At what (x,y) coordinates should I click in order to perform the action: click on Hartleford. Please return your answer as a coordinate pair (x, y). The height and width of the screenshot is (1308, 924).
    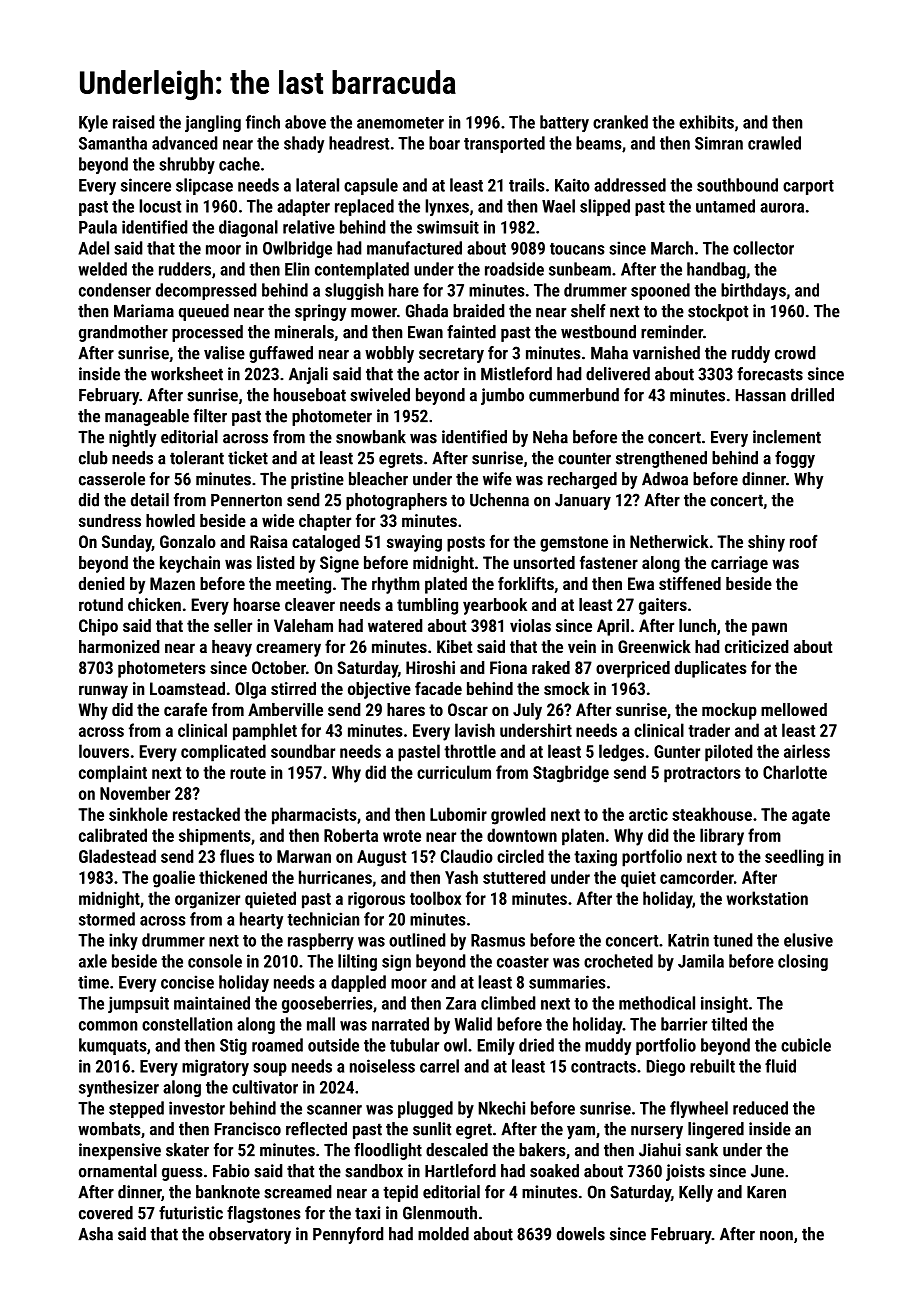
    Looking at the image, I should click on (460, 1171).
